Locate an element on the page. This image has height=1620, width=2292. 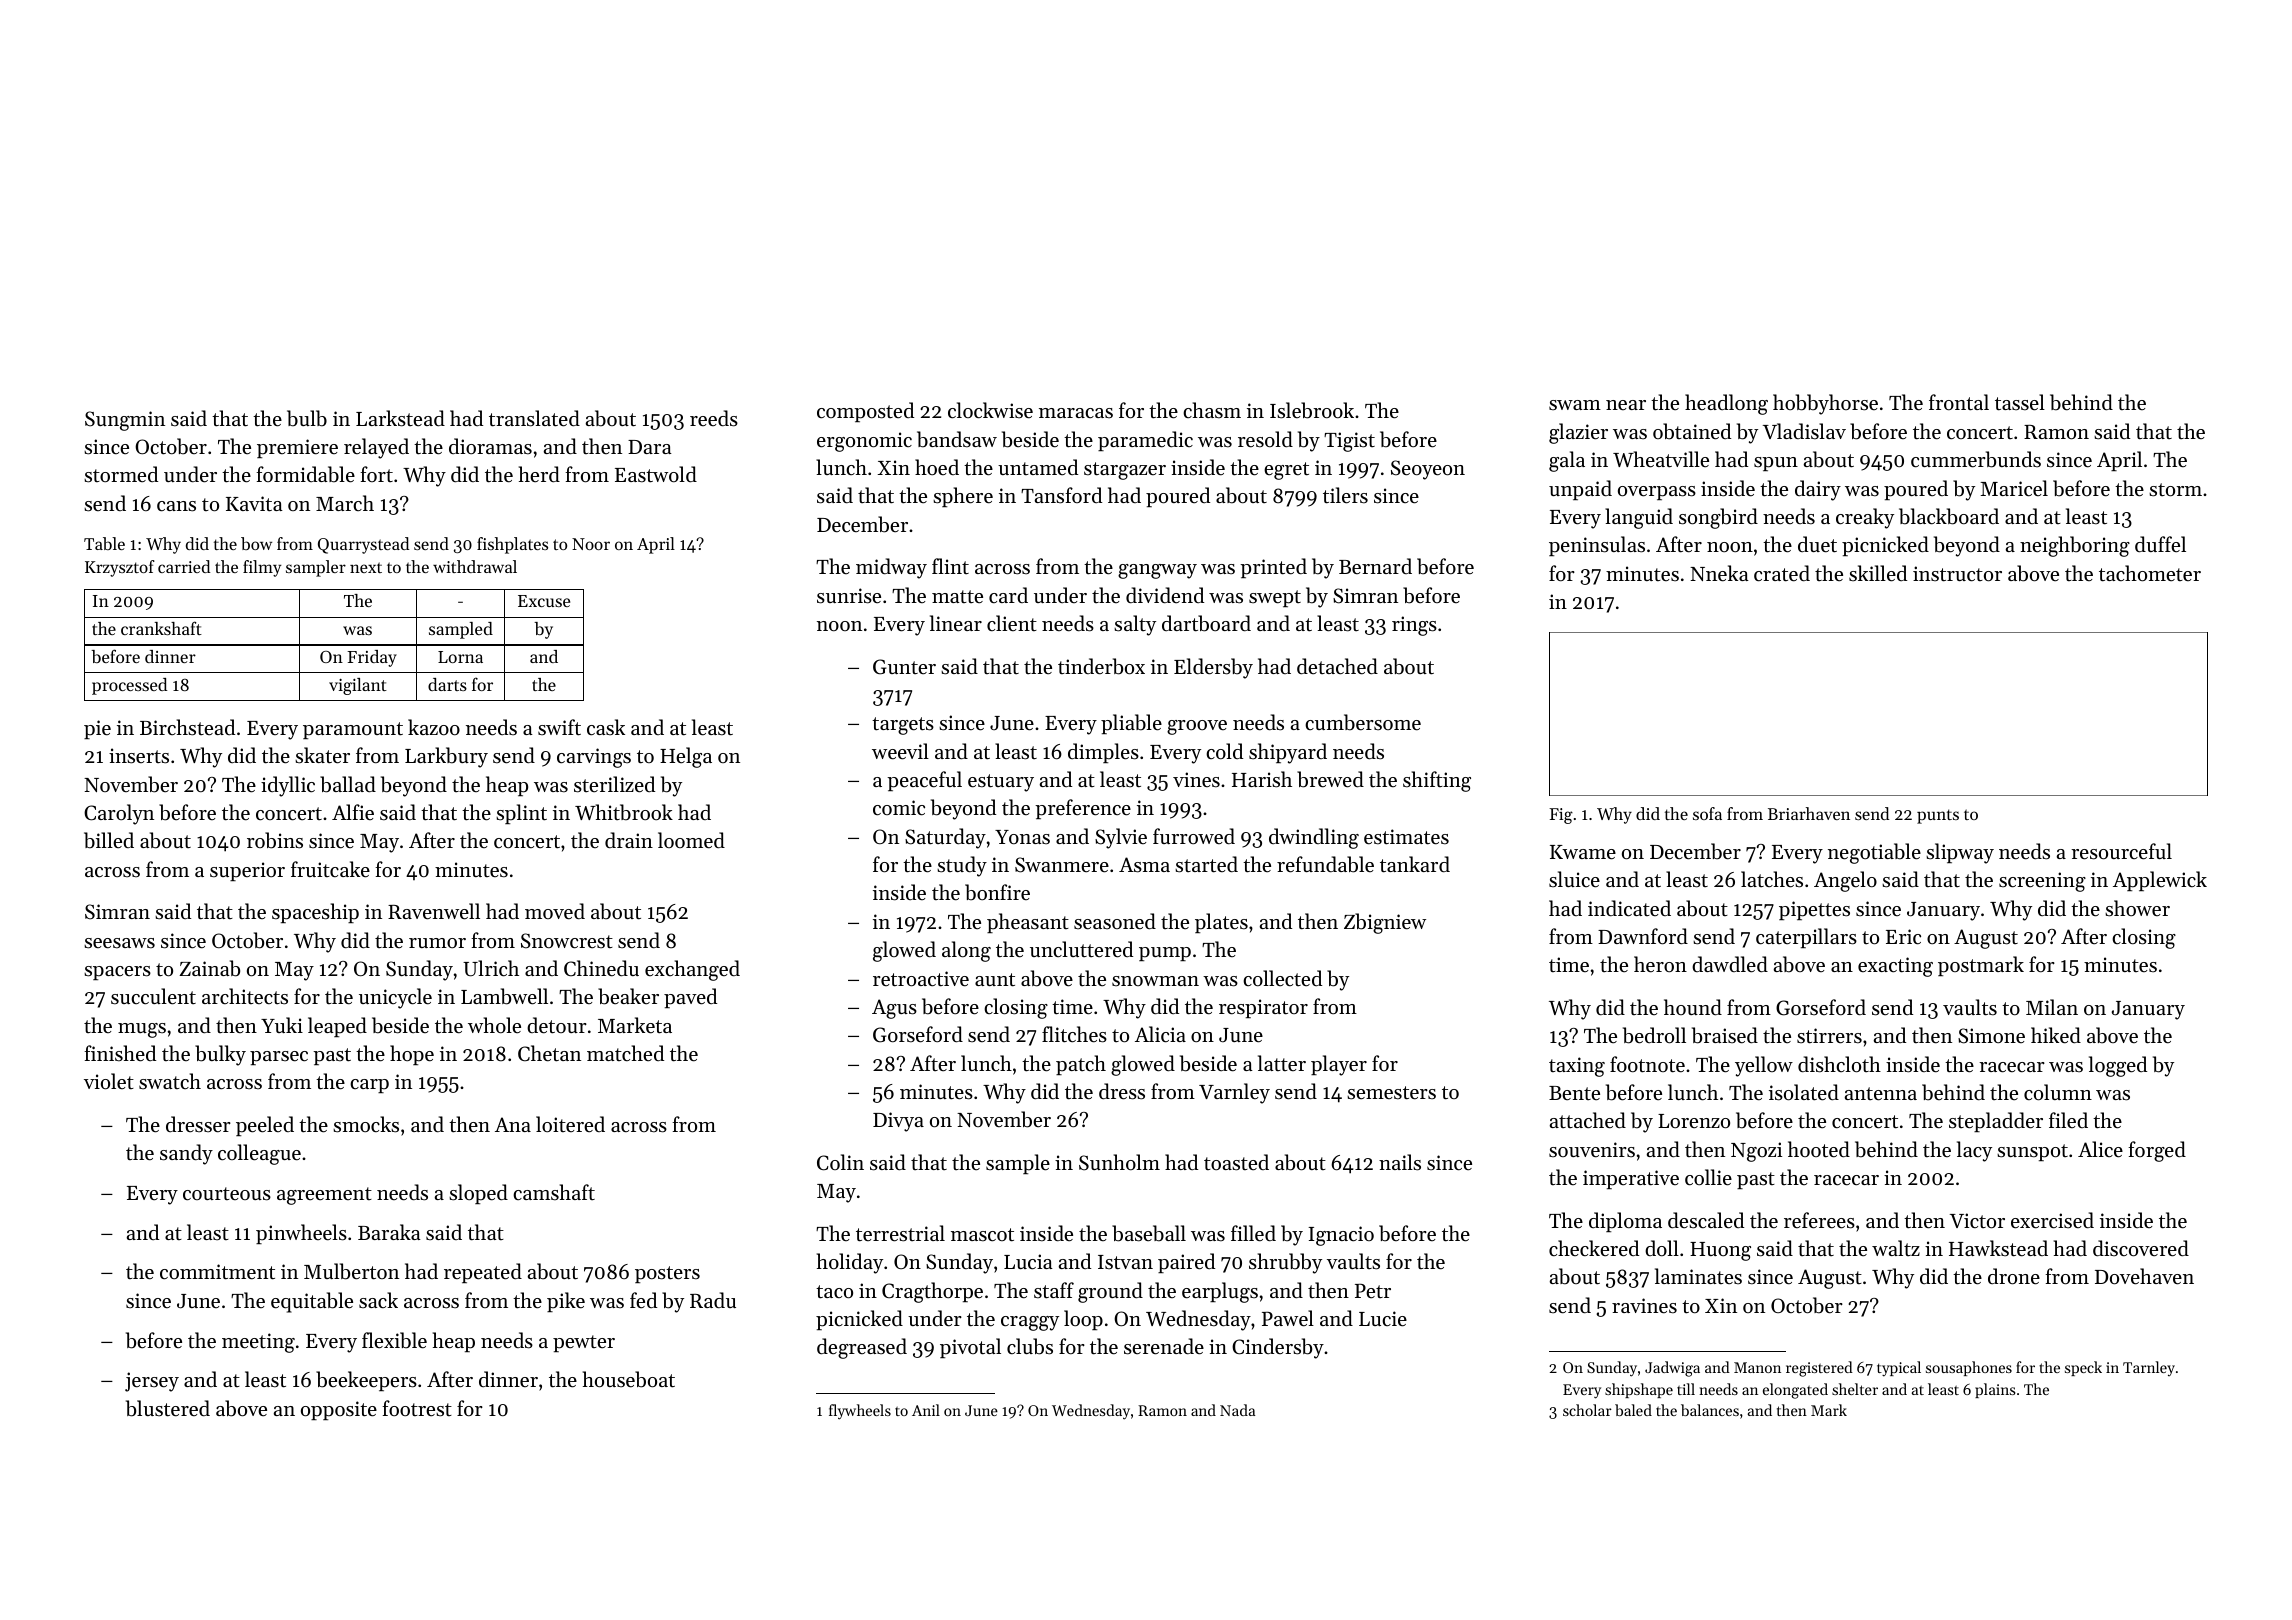
Excuse is located at coordinates (544, 601).
